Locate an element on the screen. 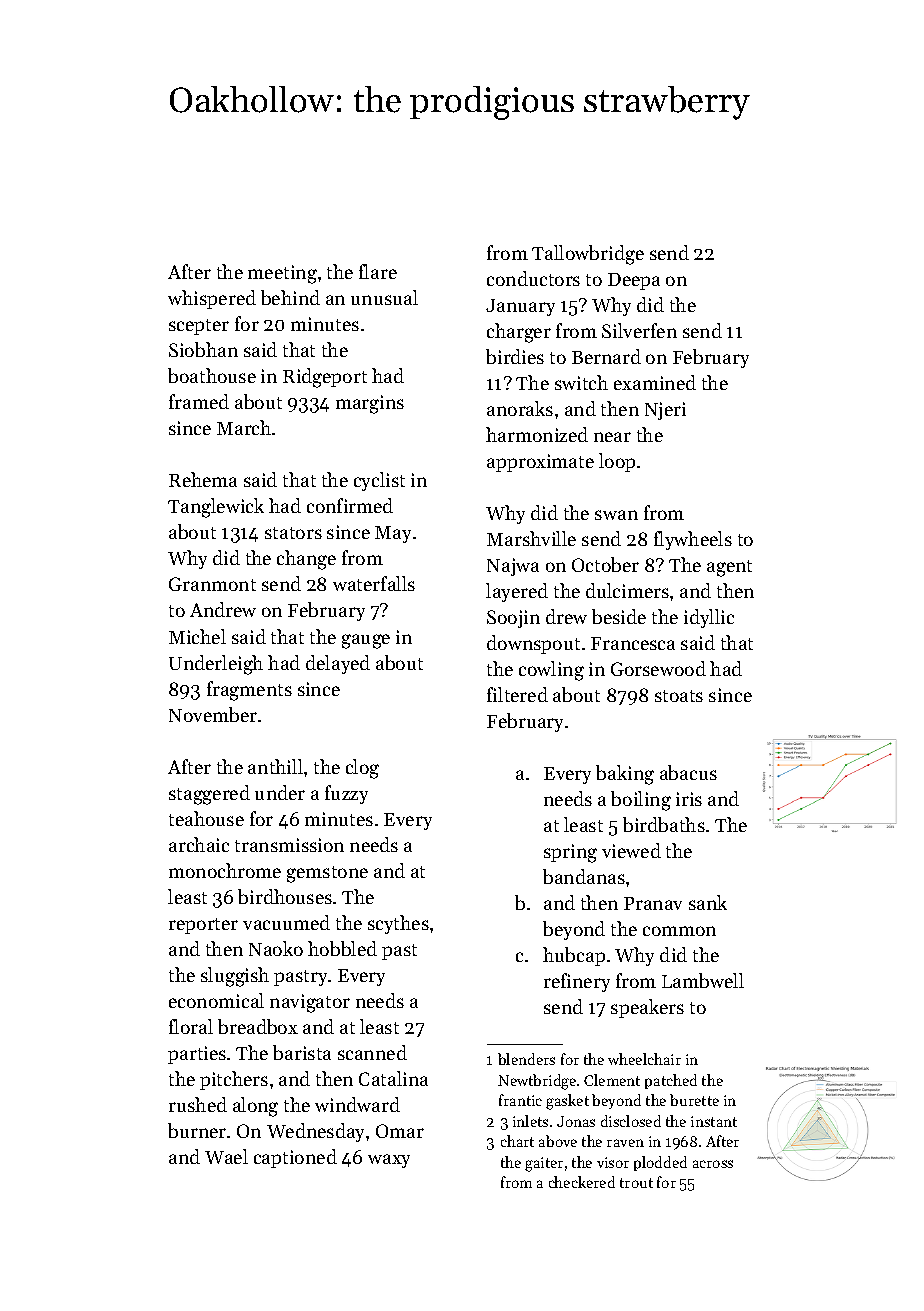  Wael is located at coordinates (226, 1156).
